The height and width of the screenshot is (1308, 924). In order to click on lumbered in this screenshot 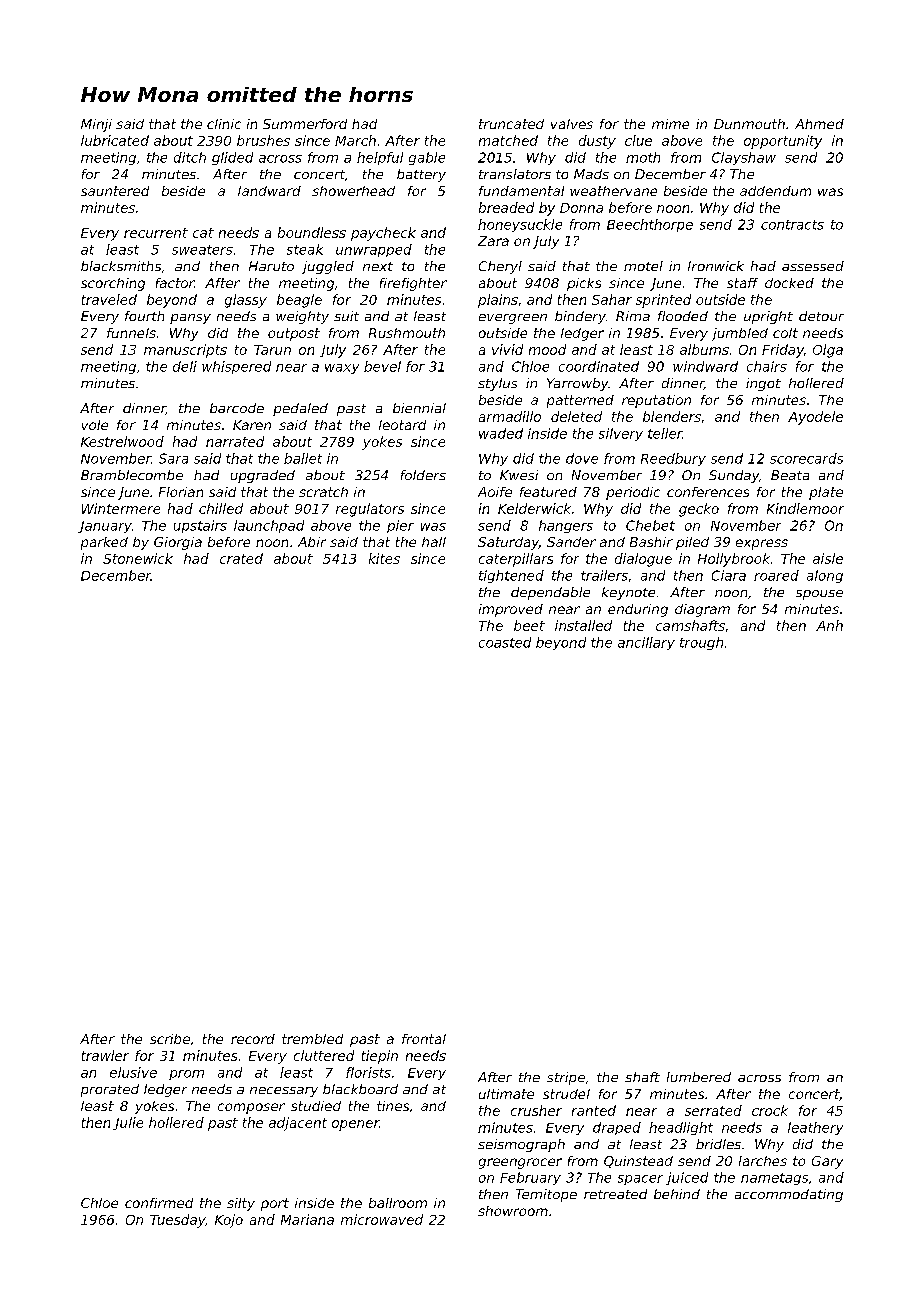, I will do `click(699, 1077)`.
